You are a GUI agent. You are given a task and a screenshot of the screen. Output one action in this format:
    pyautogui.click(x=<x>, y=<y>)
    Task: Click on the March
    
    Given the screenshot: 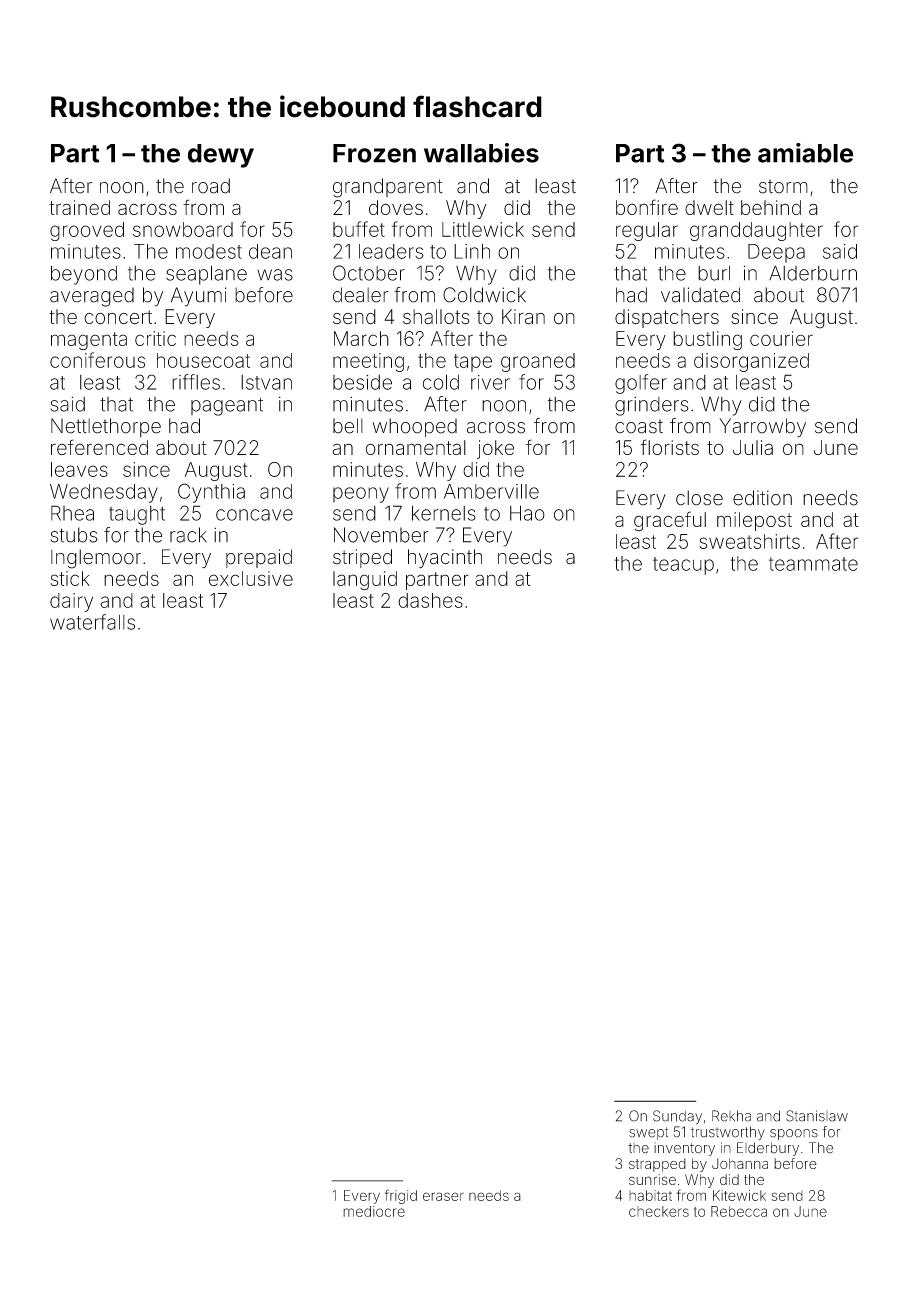 What is the action you would take?
    pyautogui.click(x=361, y=338)
